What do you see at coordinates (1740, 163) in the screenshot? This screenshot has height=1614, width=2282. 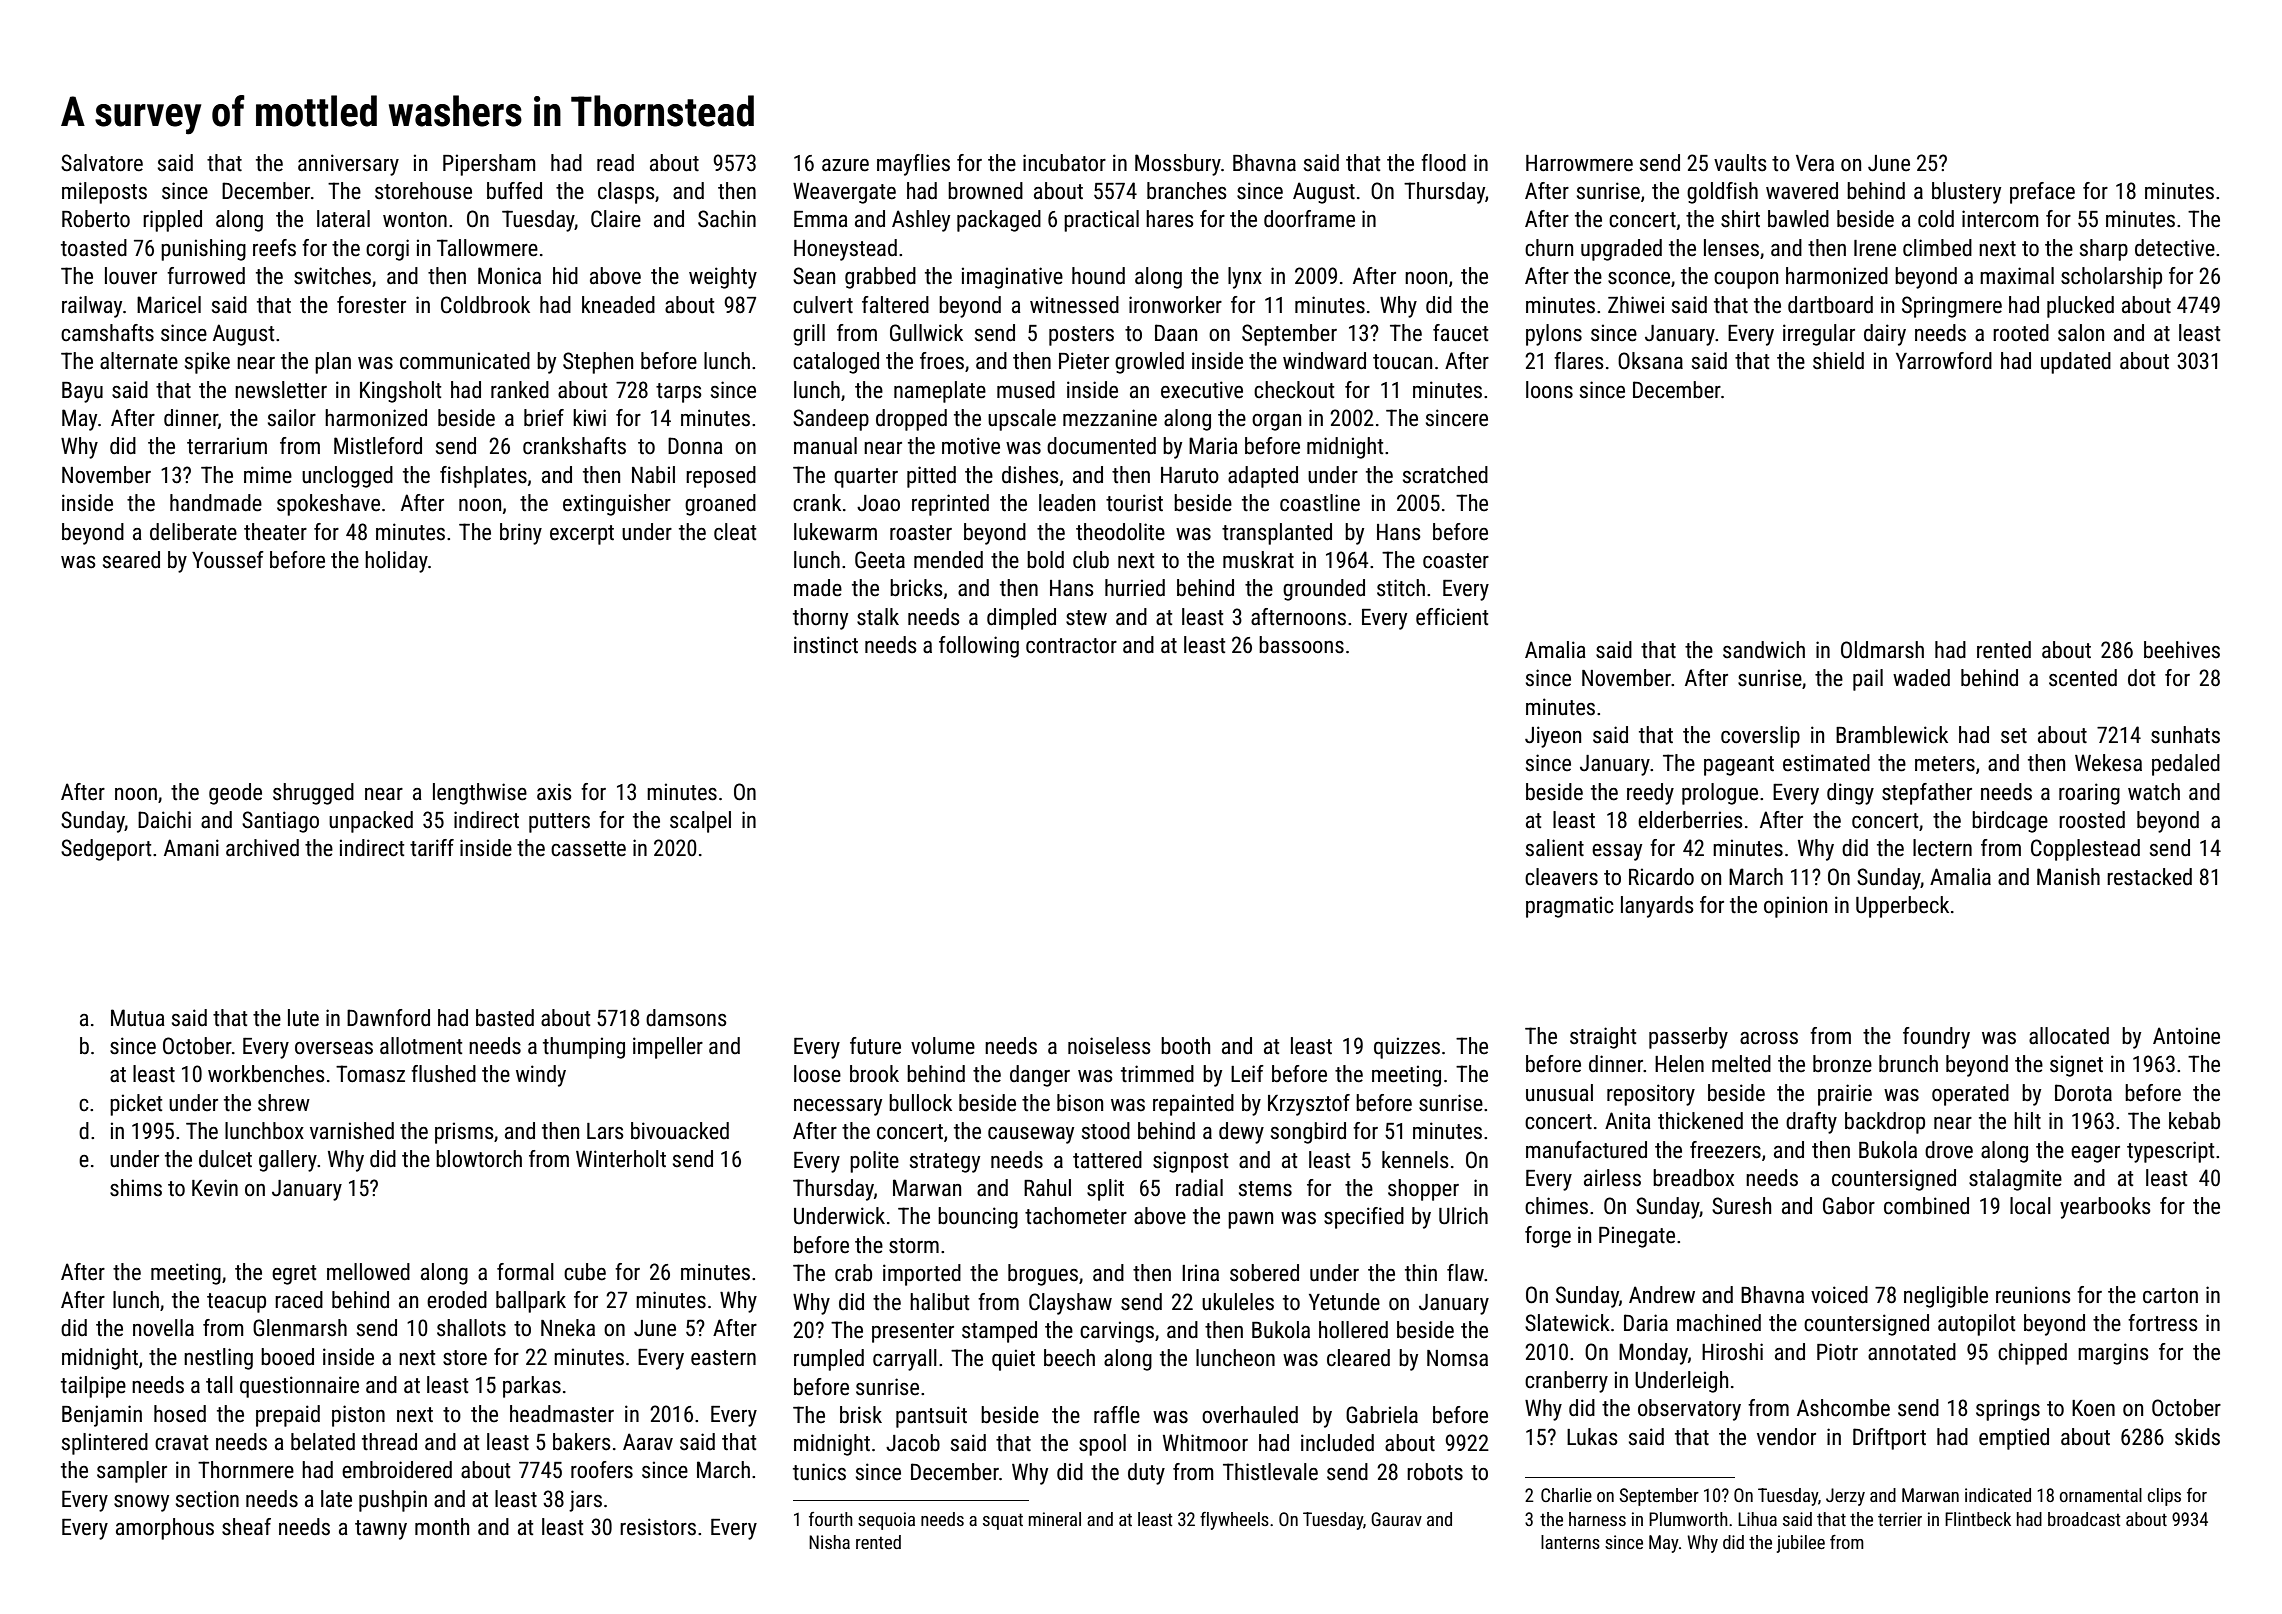 I see `vaults` at bounding box center [1740, 163].
